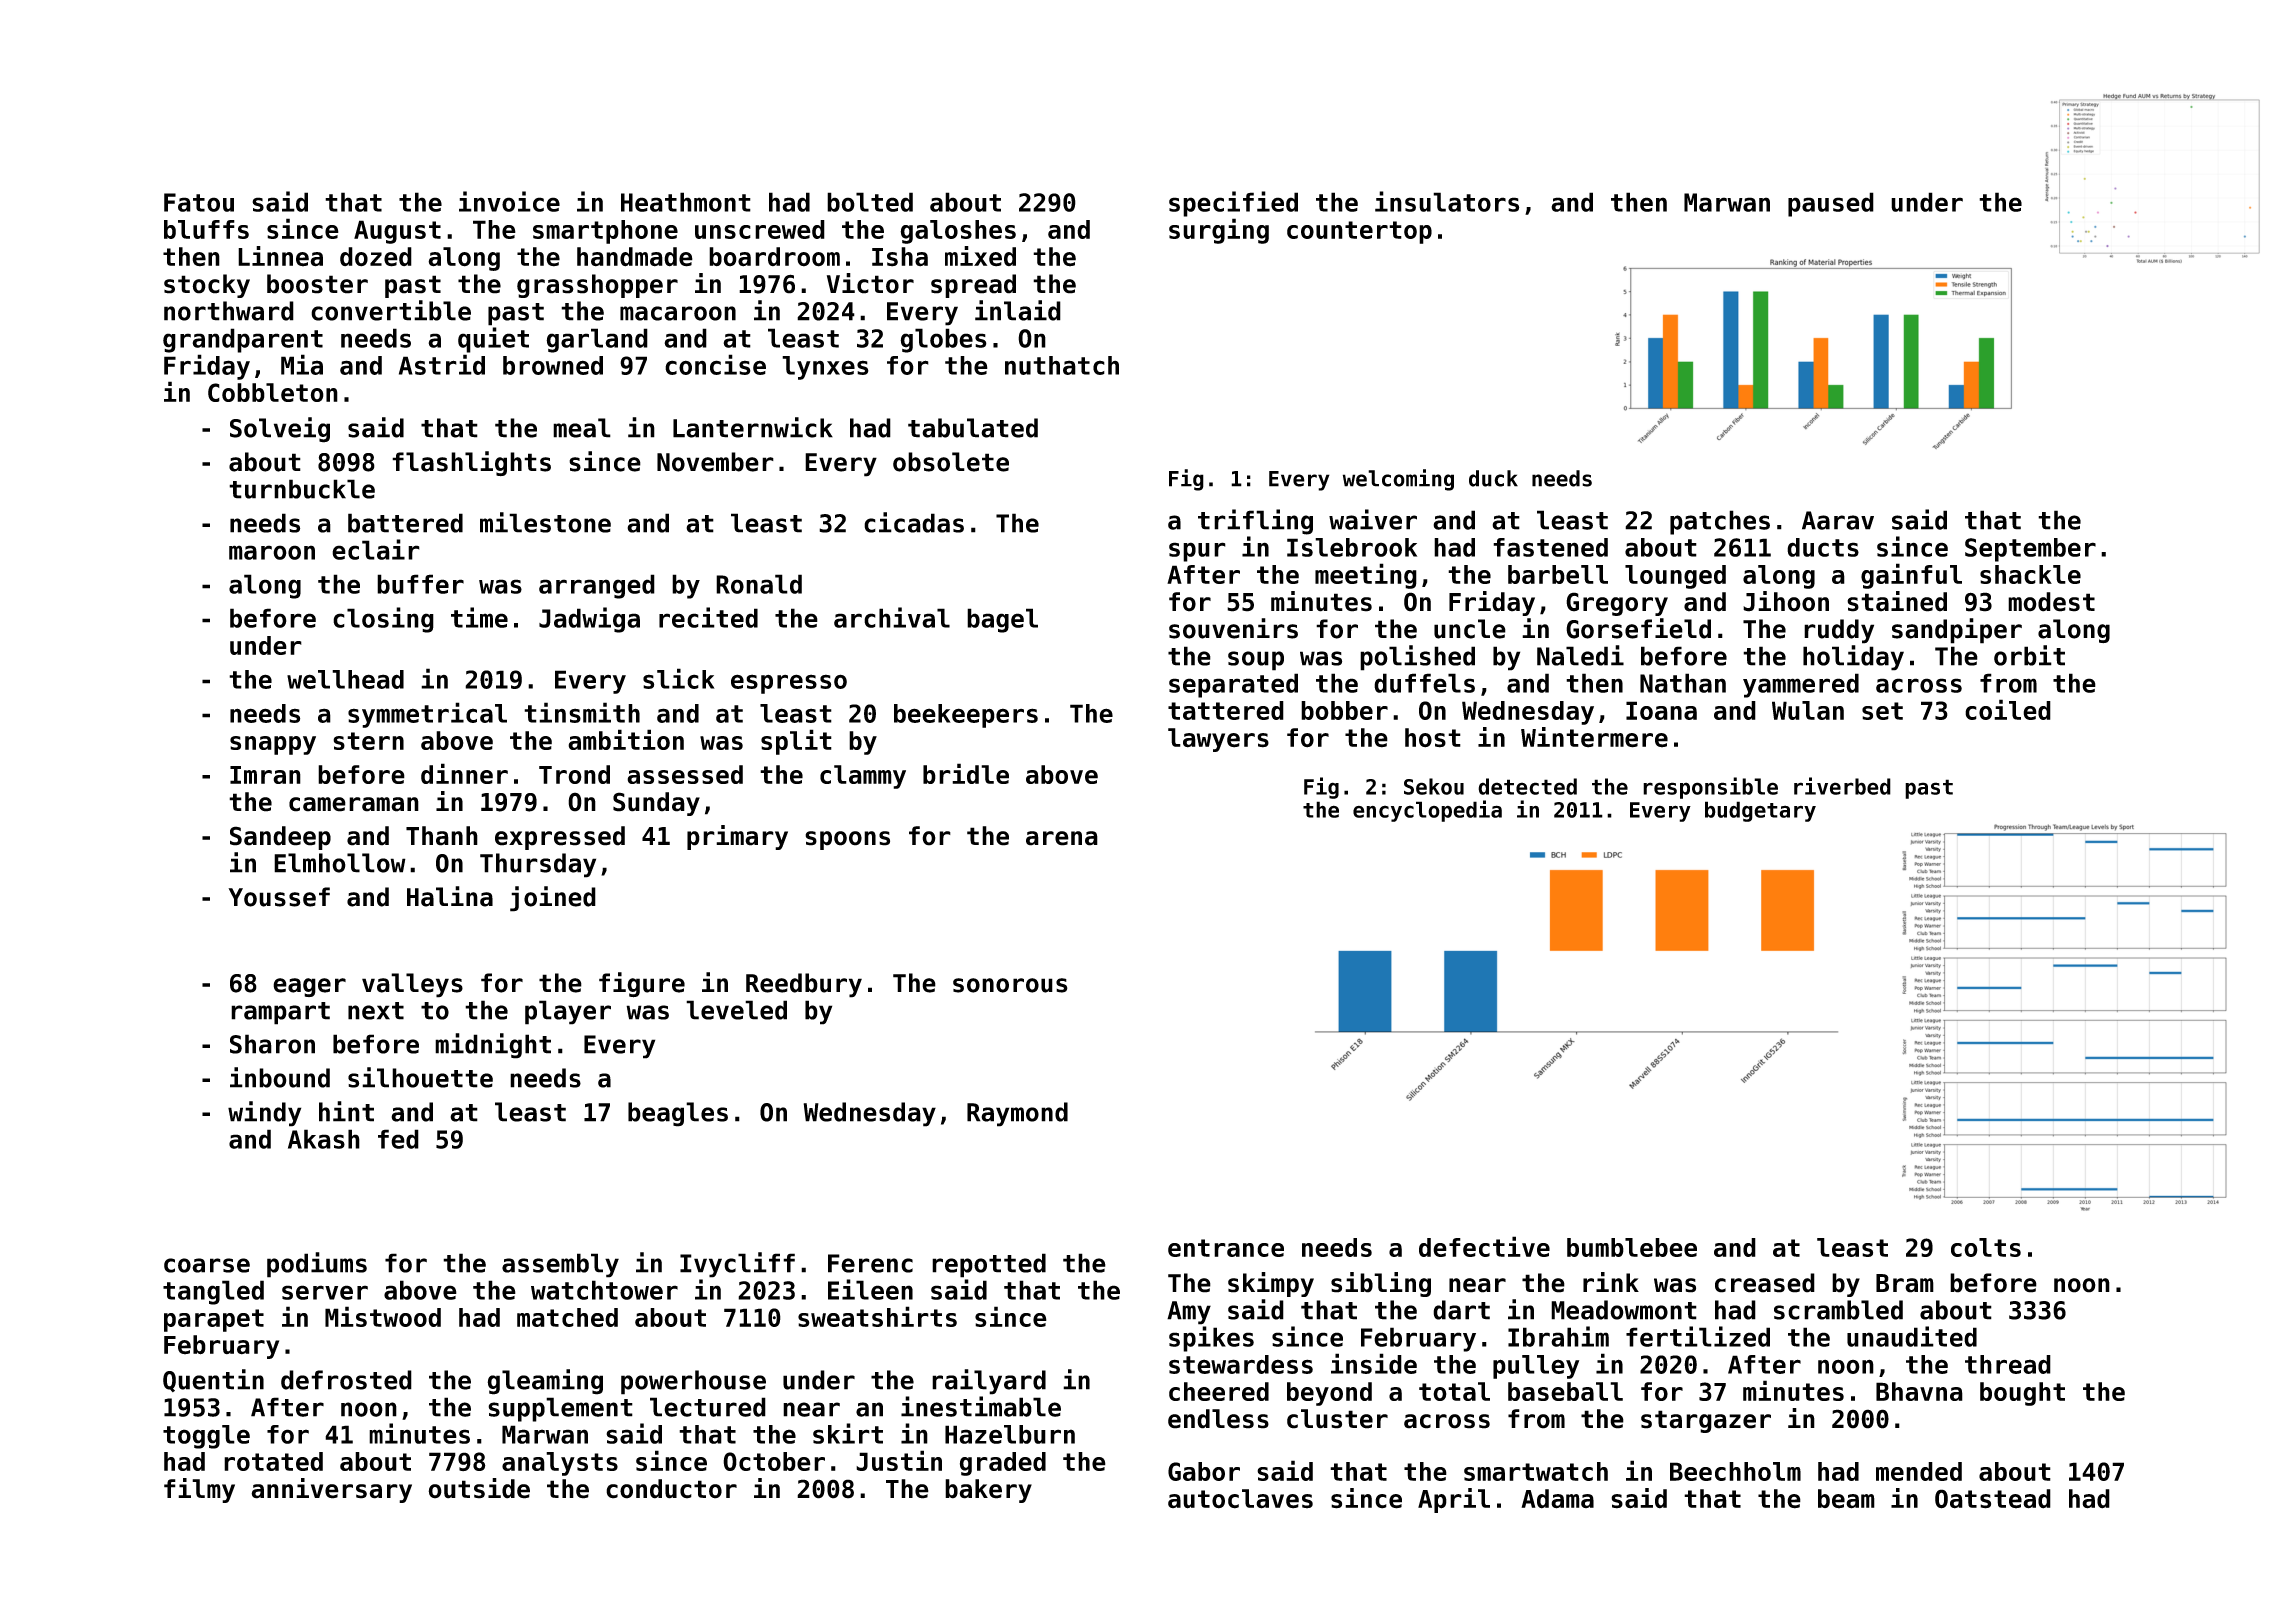 Image resolution: width=2292 pixels, height=1620 pixels. Describe the element at coordinates (412, 985) in the page. I see `valleys` at that location.
